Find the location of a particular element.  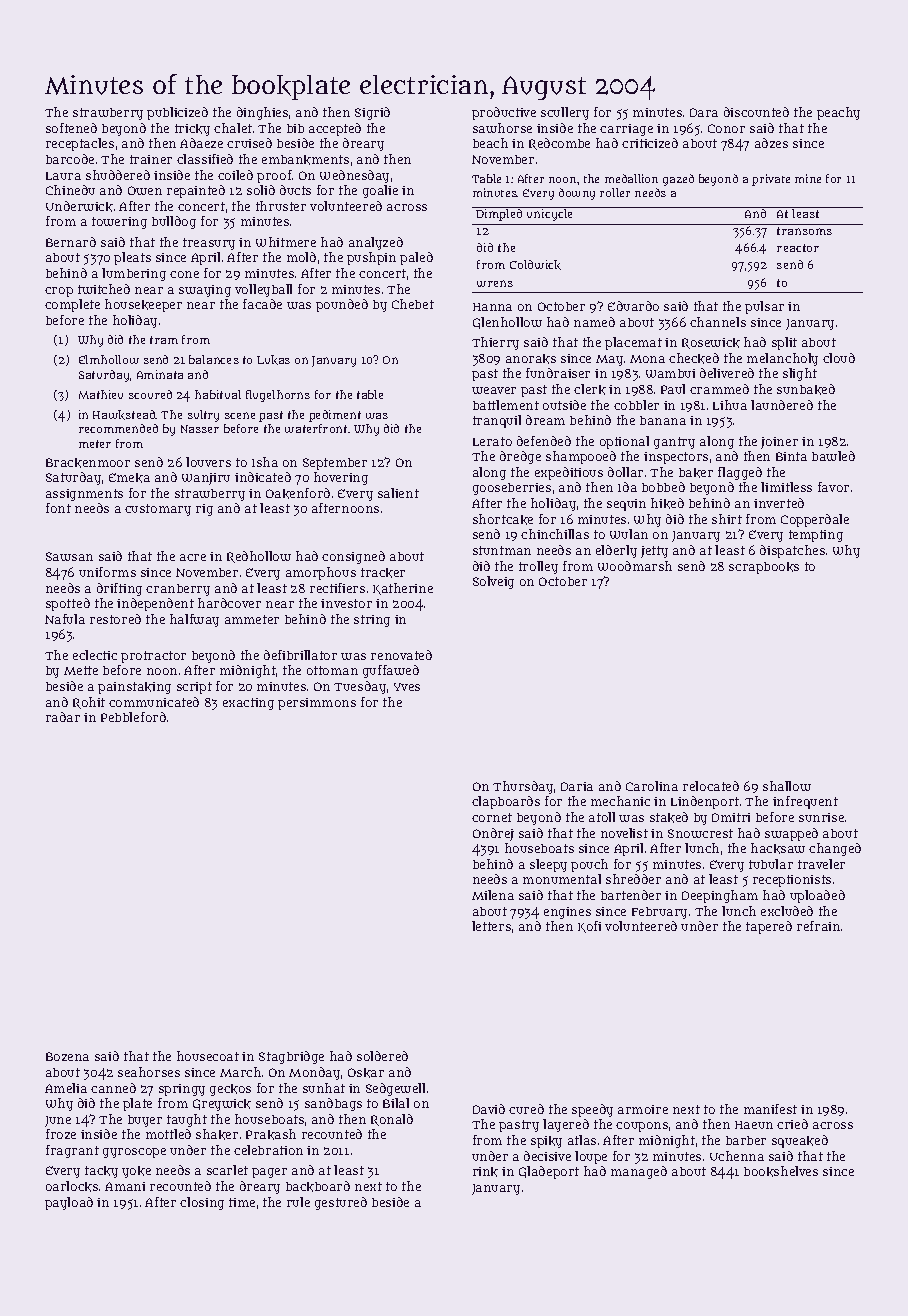

Nafula is located at coordinates (65, 619).
